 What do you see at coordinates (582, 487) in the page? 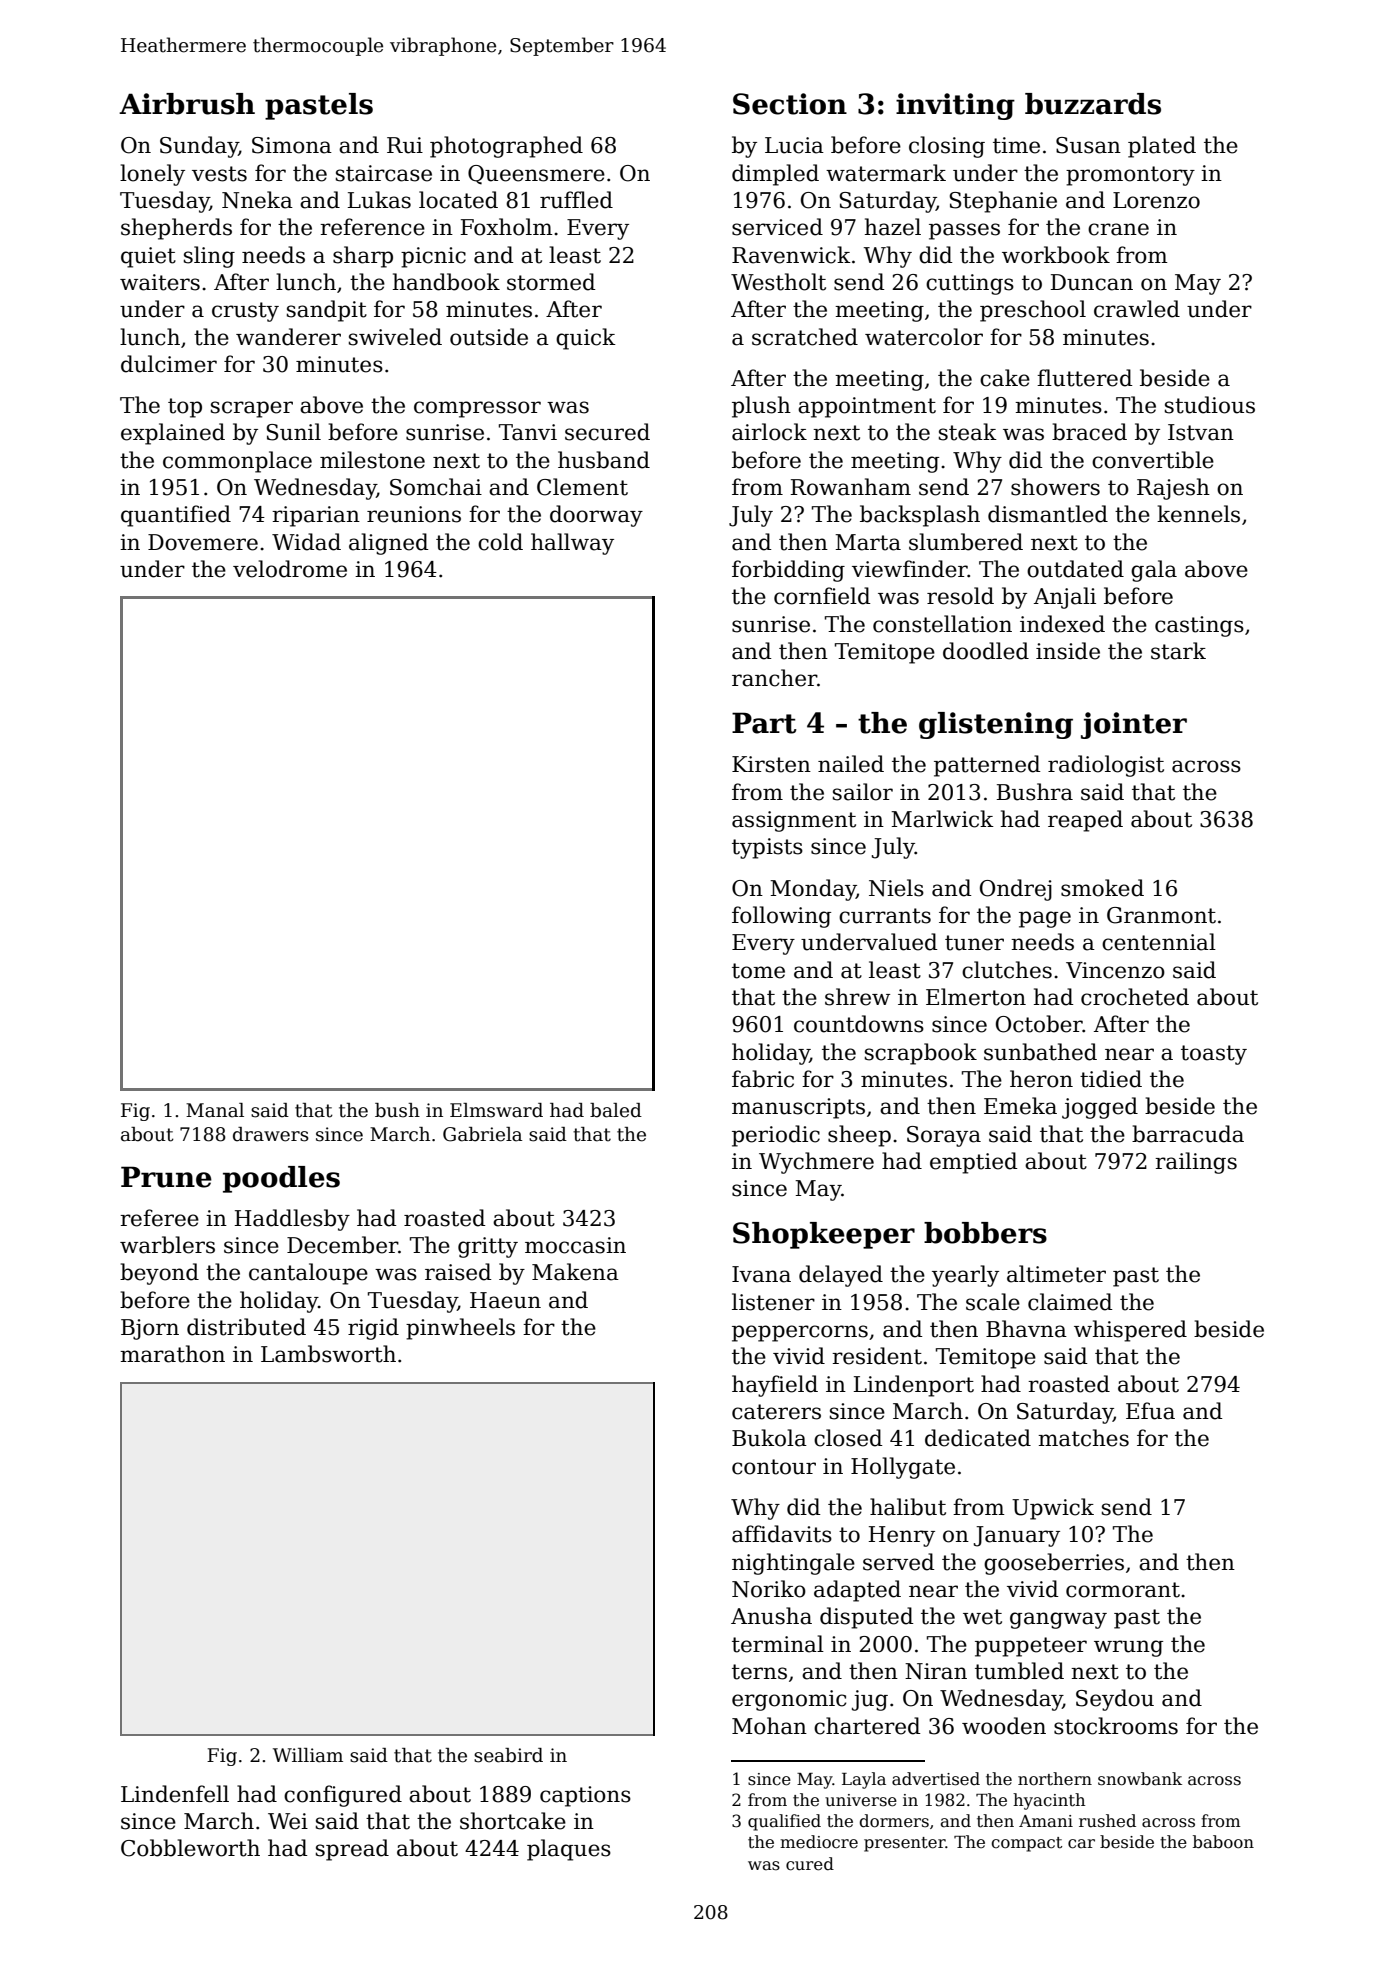
I see `Clement` at bounding box center [582, 487].
